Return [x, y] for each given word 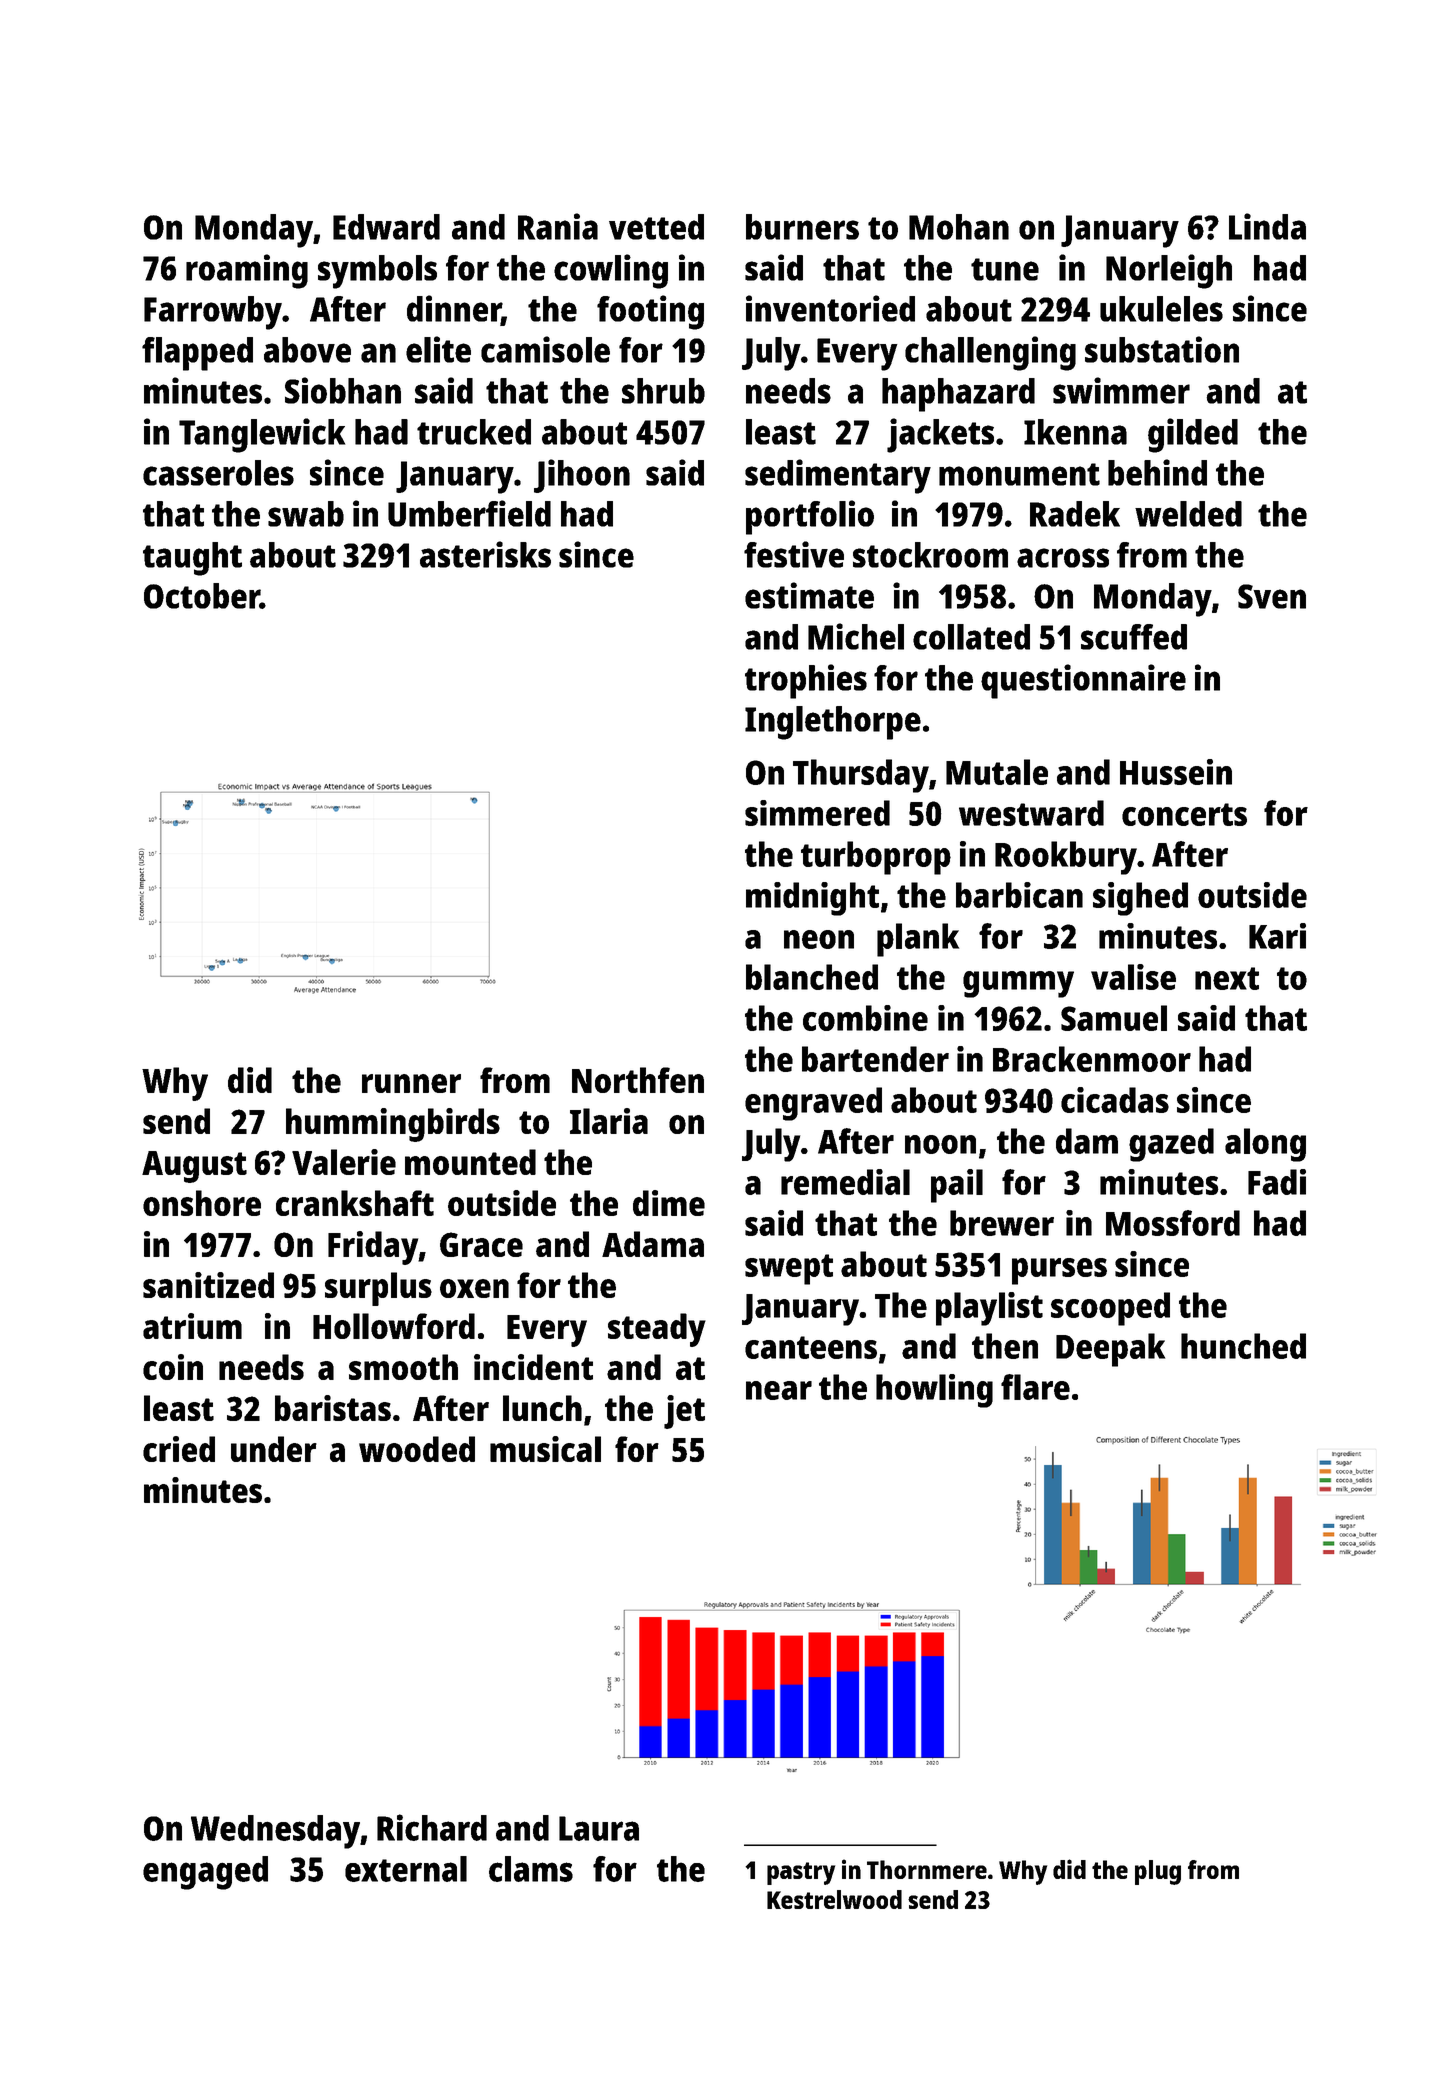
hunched [1243, 1346]
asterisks [485, 554]
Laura [599, 1828]
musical [545, 1449]
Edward [386, 227]
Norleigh [1169, 271]
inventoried [830, 308]
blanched [812, 977]
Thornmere [927, 1869]
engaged [205, 1873]
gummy [1018, 984]
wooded [417, 1449]
